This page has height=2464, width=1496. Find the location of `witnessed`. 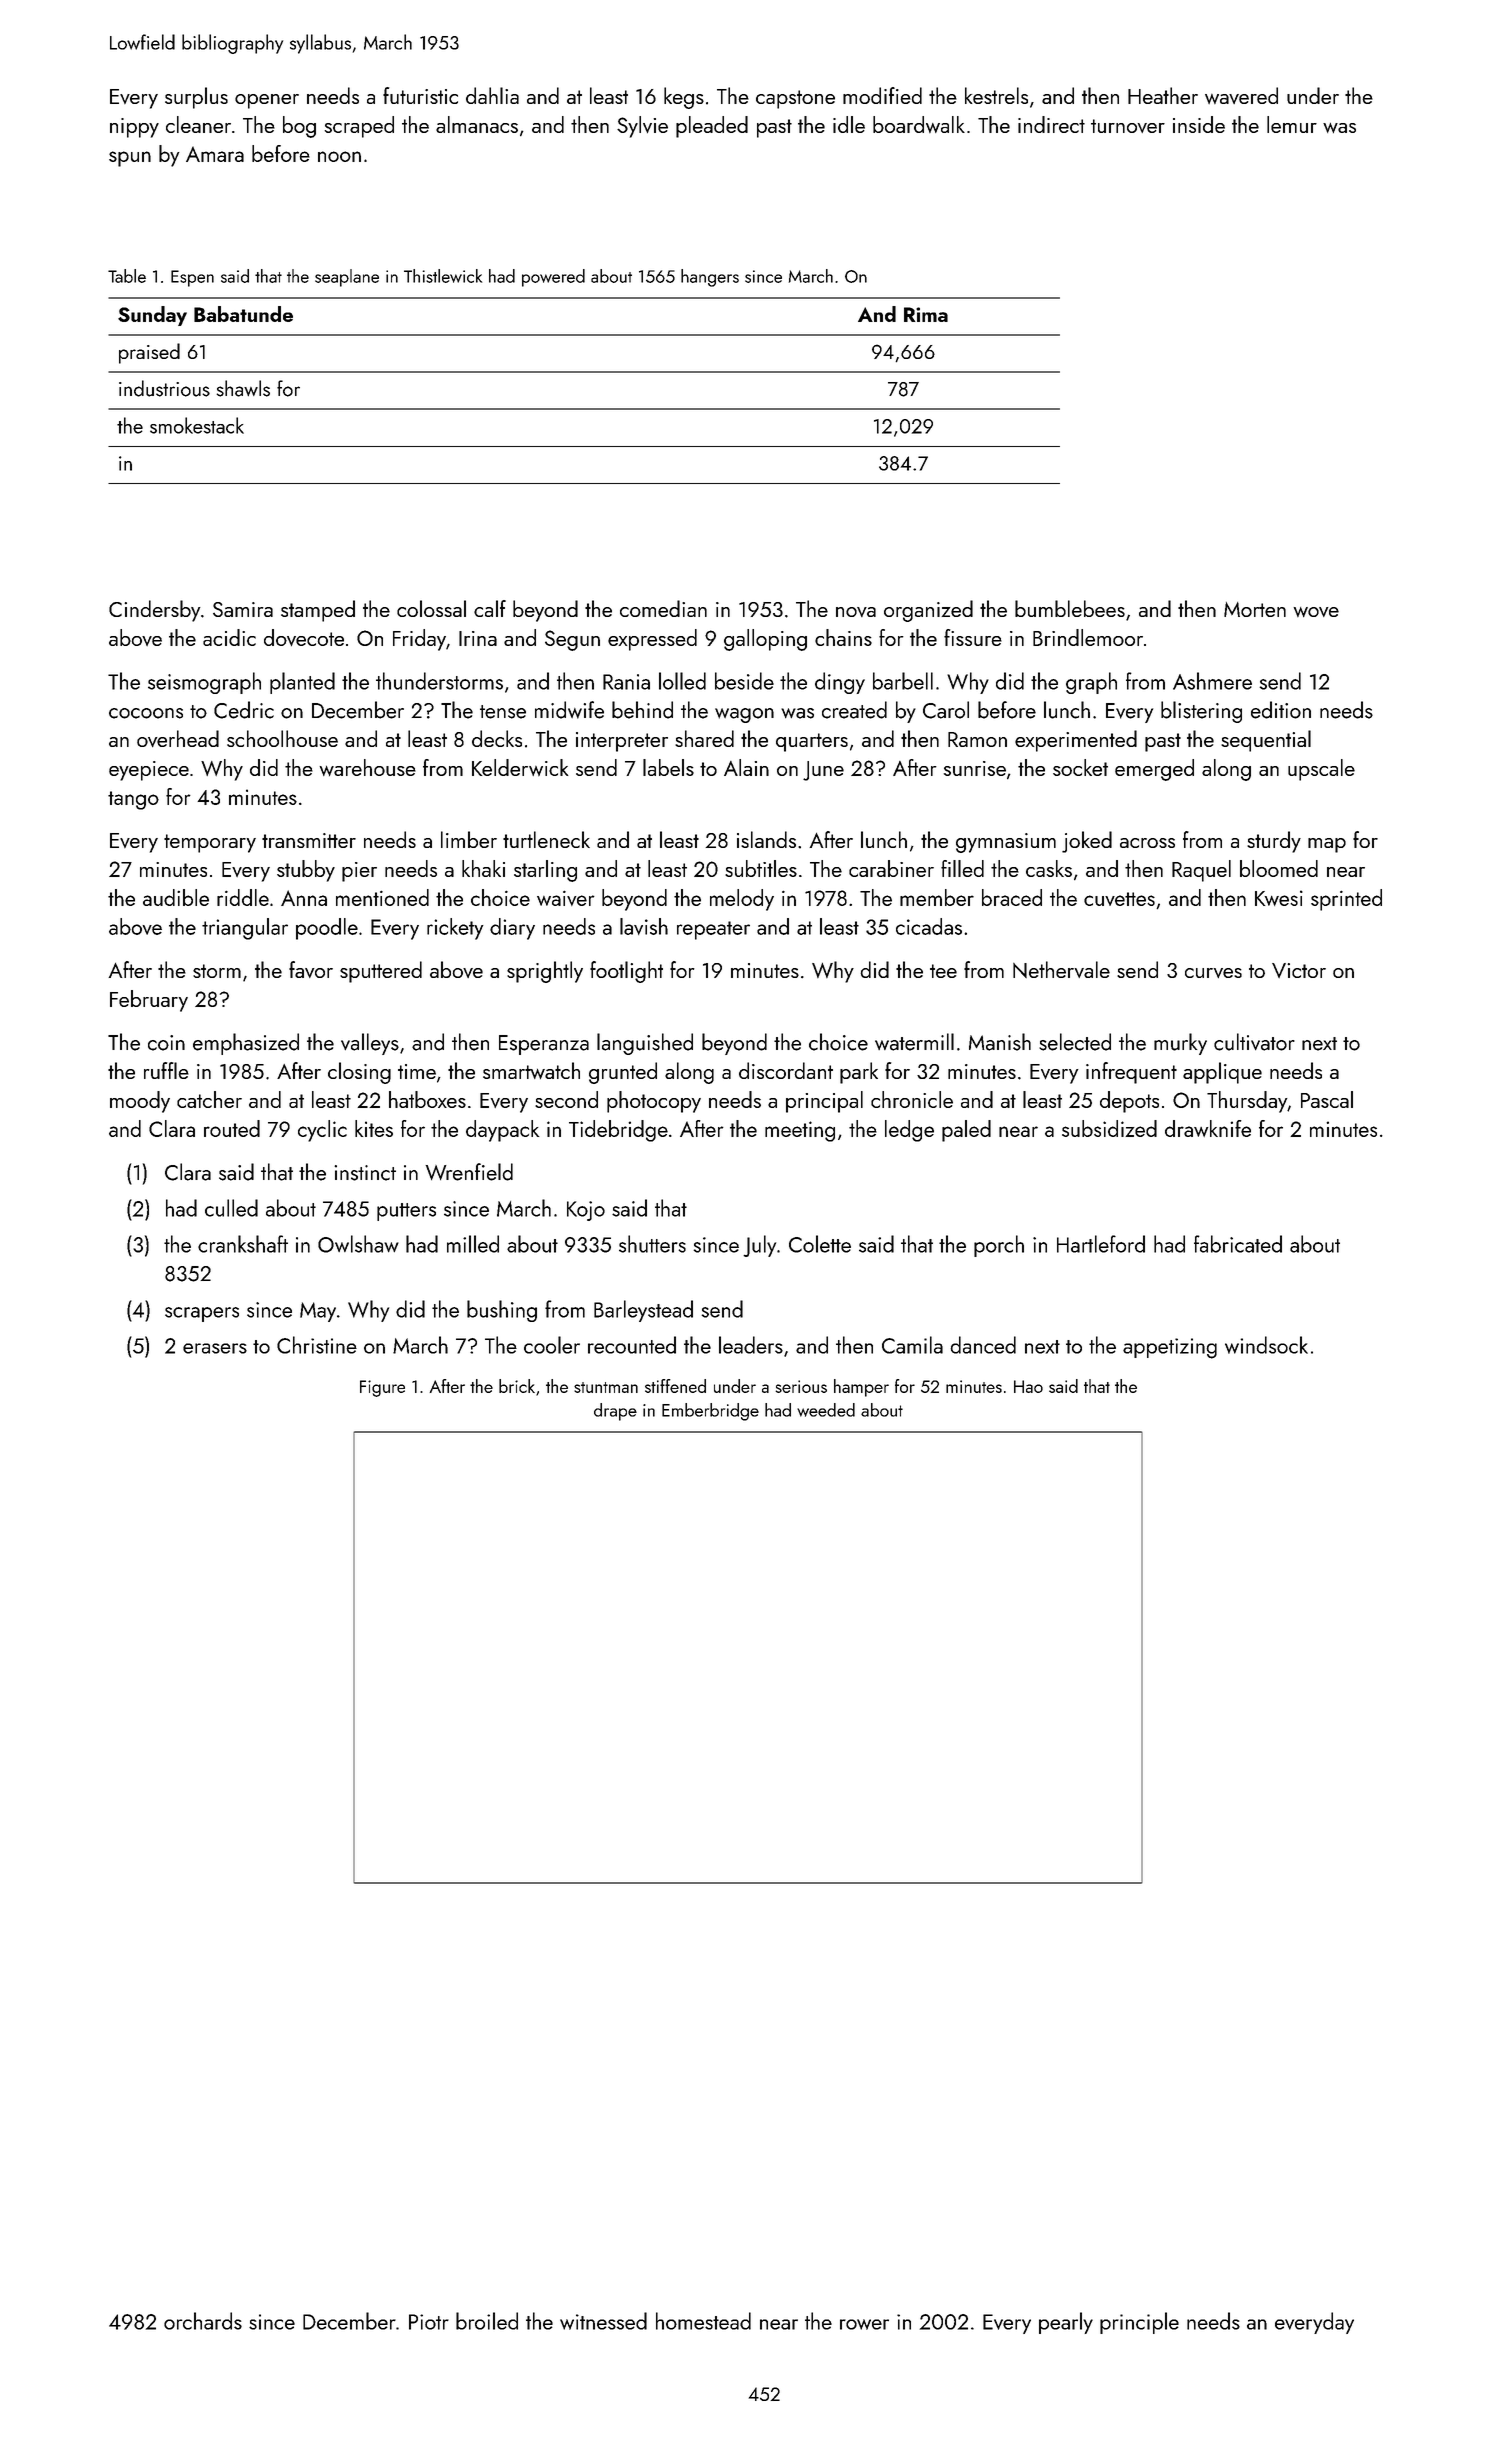

witnessed is located at coordinates (603, 2321).
